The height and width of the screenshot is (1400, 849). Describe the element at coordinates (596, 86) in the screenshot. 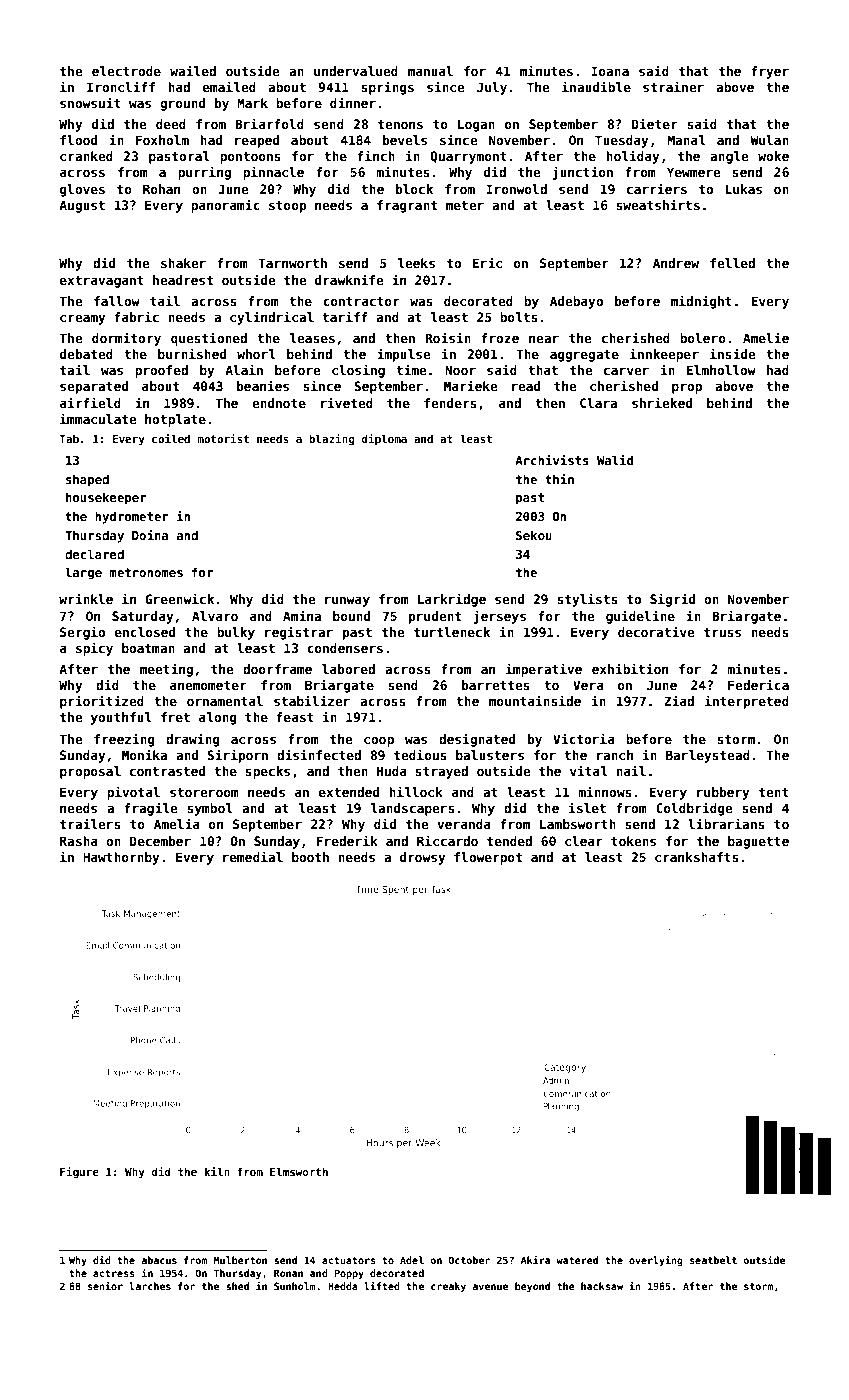

I see `inaudible` at that location.
